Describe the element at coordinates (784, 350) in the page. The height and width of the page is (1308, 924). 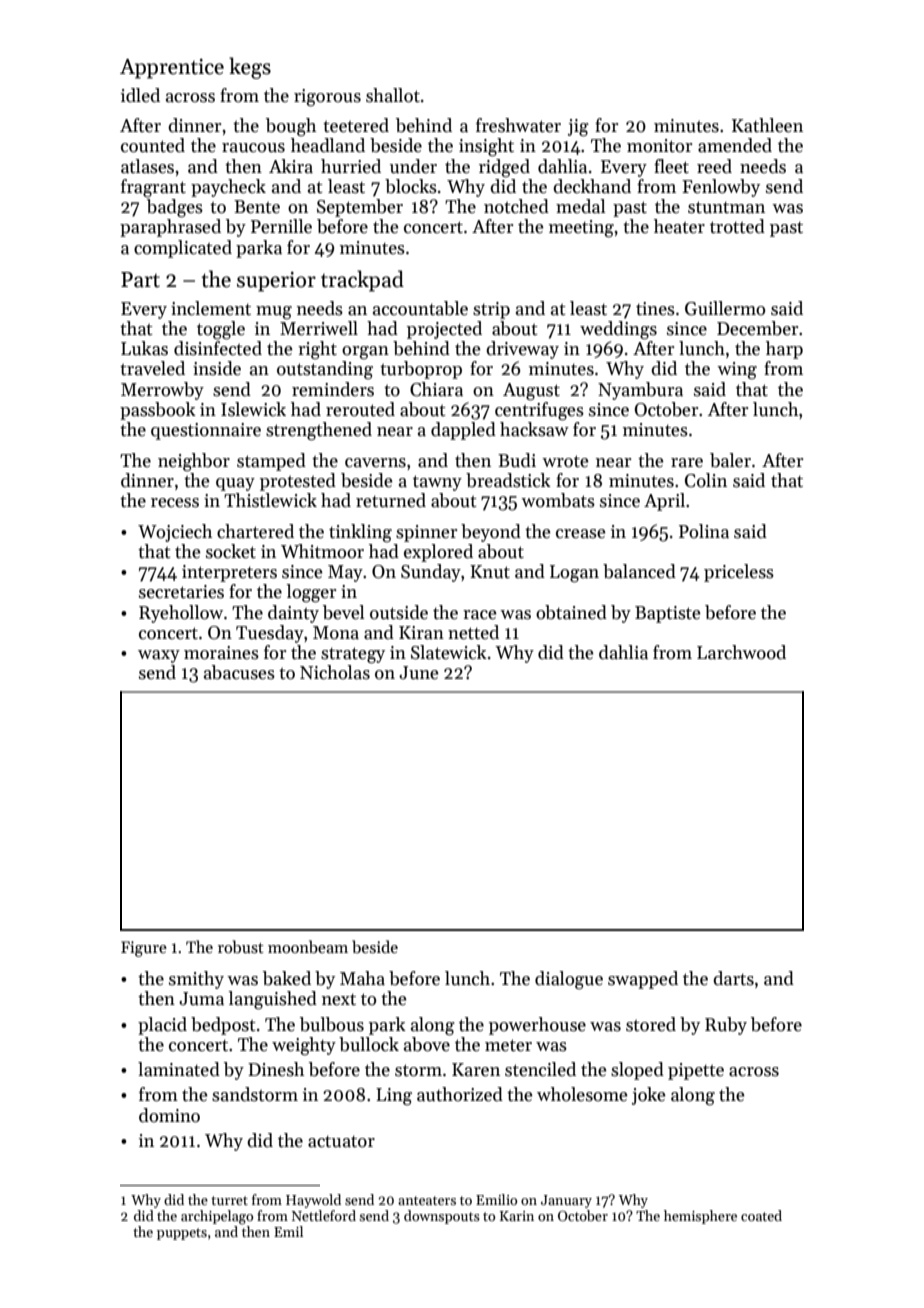
I see `harp` at that location.
